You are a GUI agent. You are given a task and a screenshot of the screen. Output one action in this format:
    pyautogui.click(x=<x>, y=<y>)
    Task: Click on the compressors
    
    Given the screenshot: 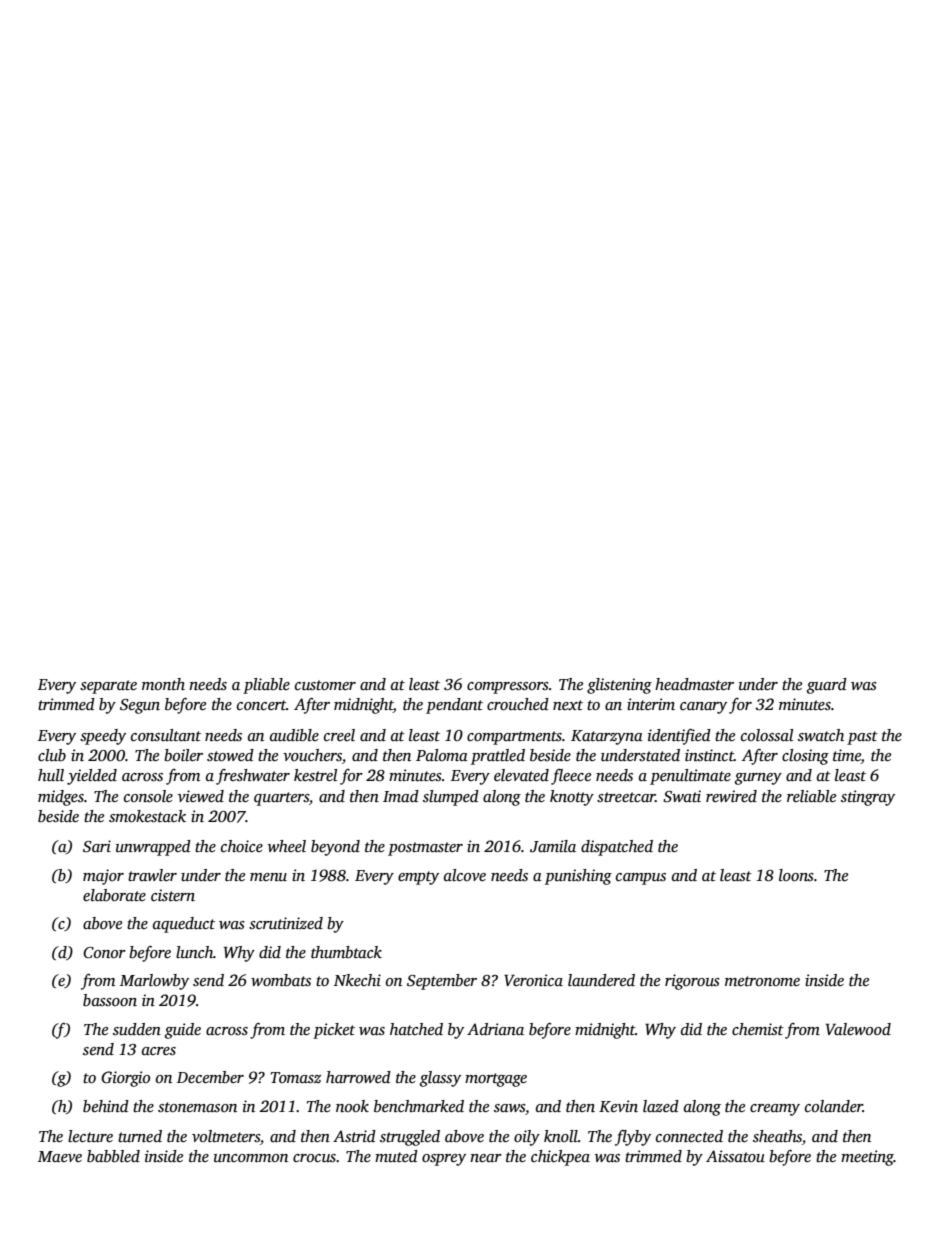 What is the action you would take?
    pyautogui.click(x=508, y=688)
